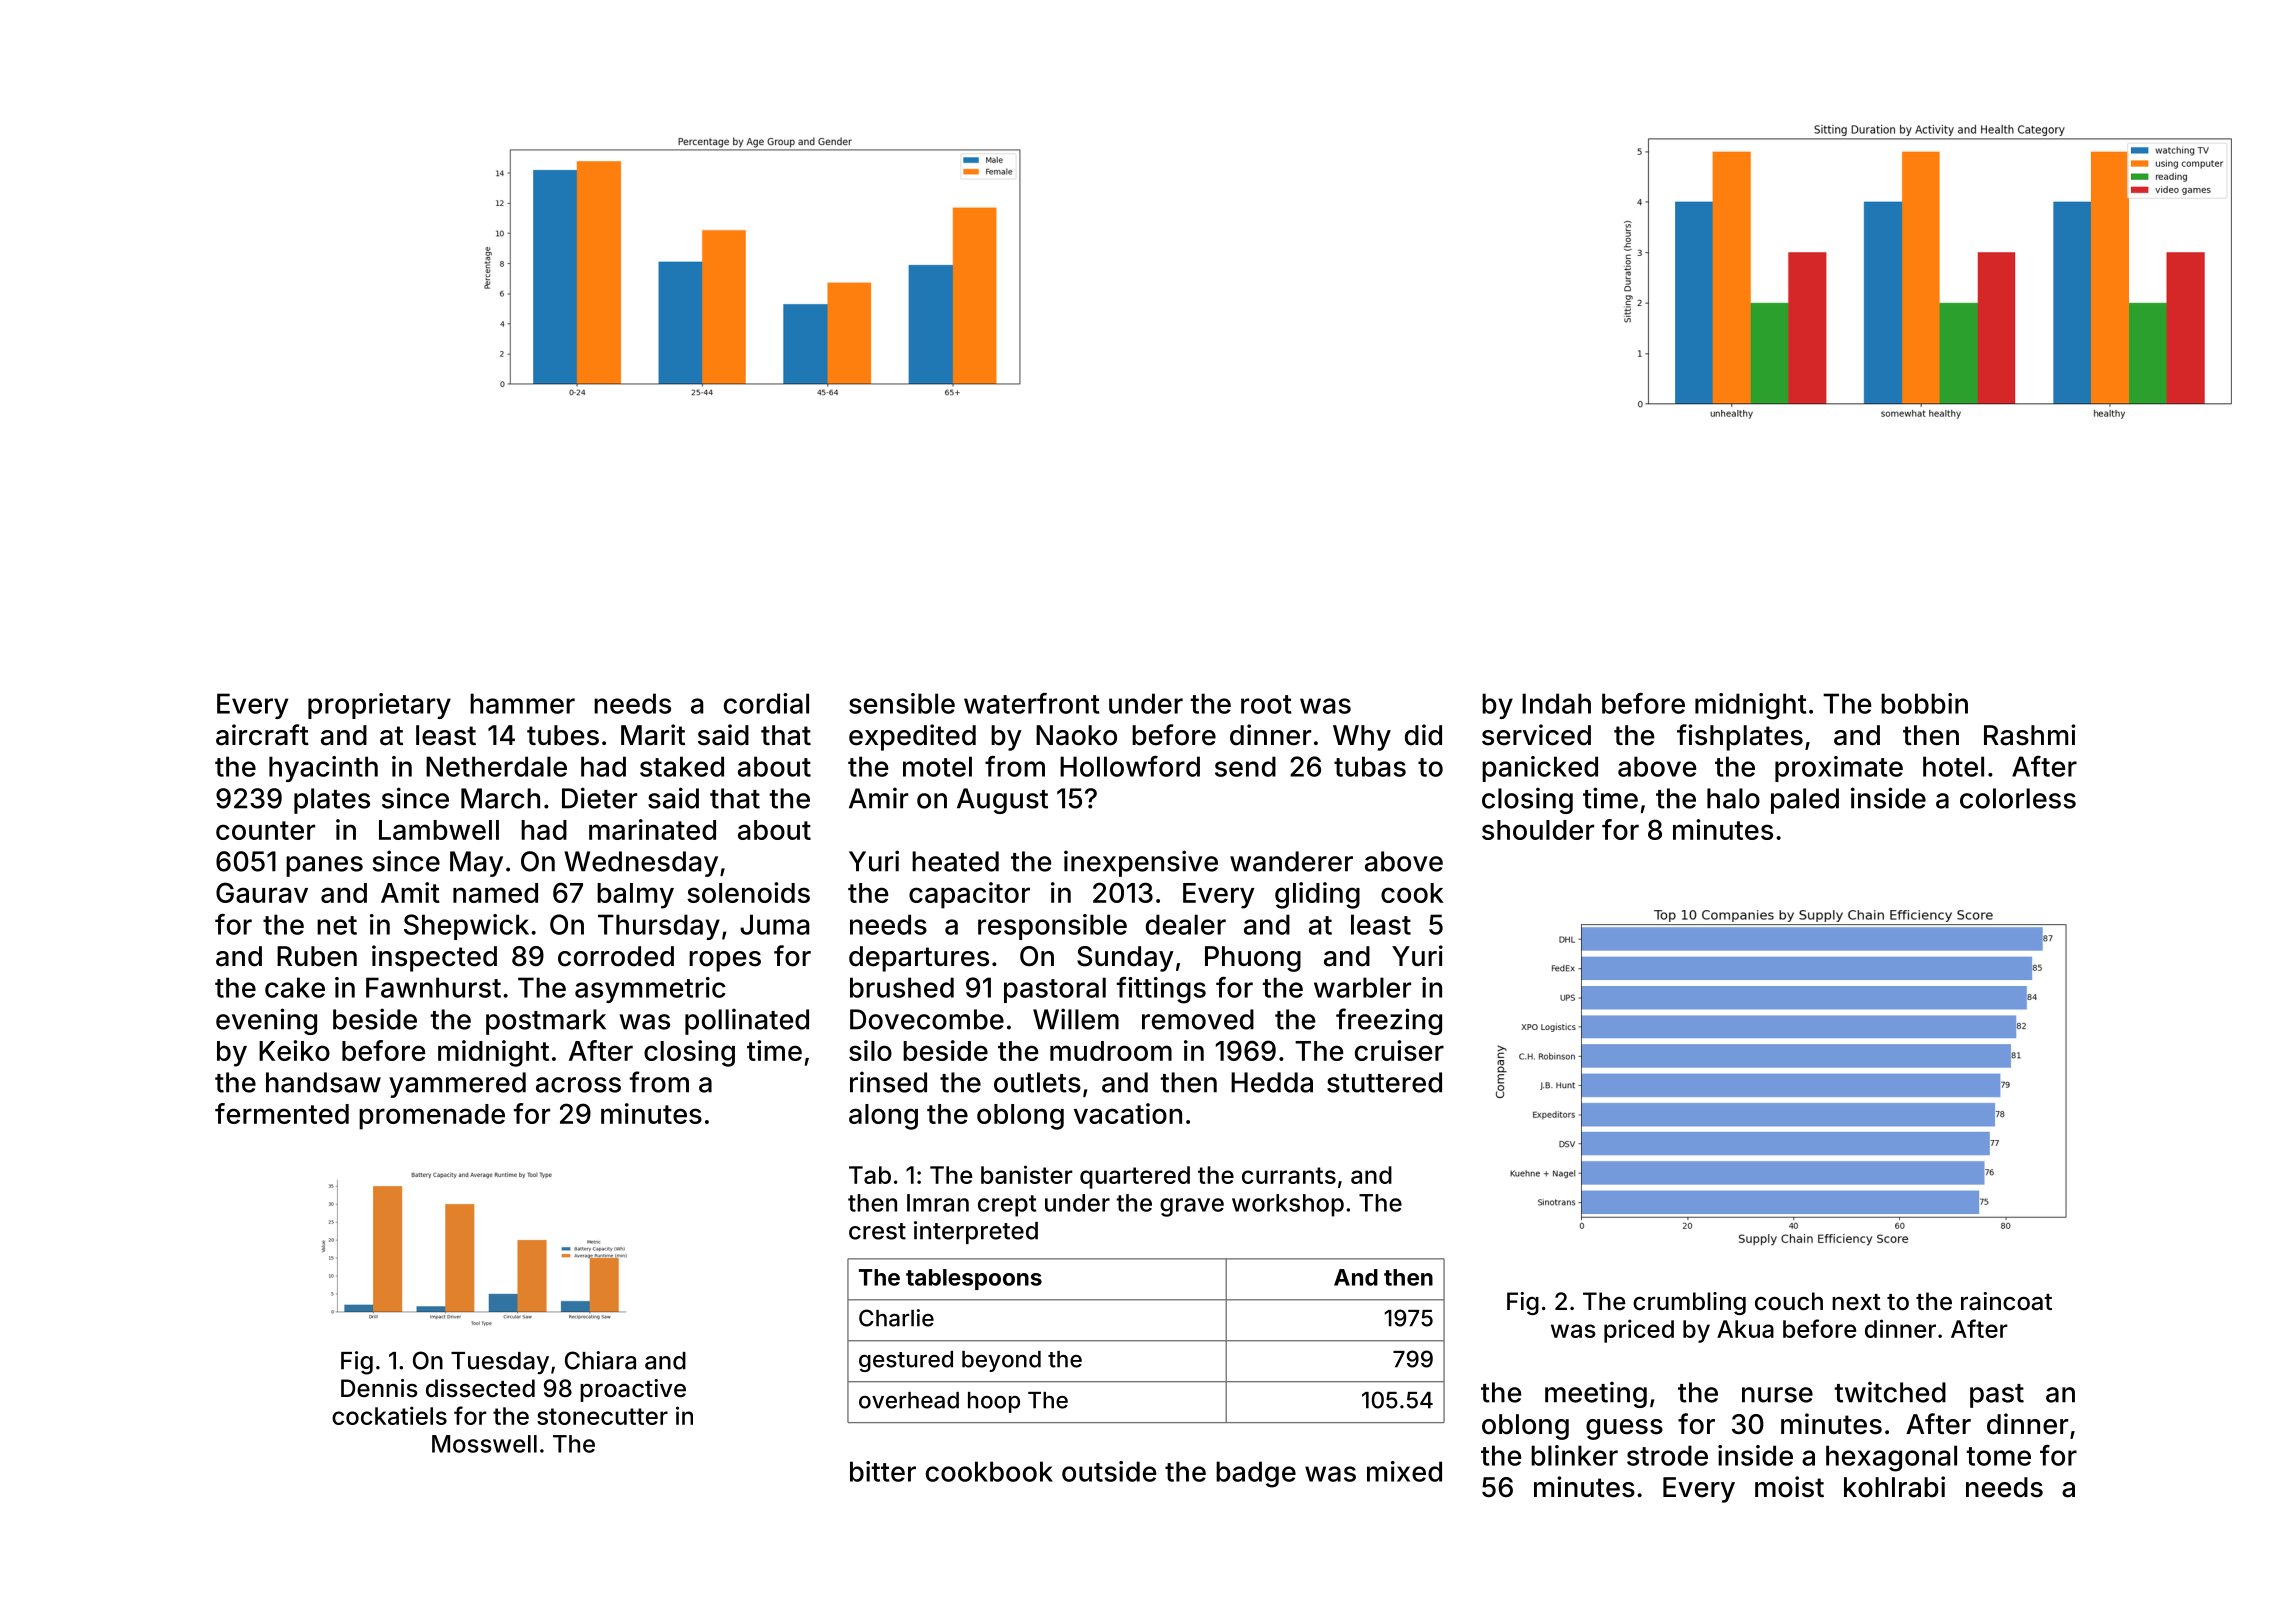 The height and width of the document is (1620, 2292). What do you see at coordinates (1389, 1021) in the document?
I see `freezing` at bounding box center [1389, 1021].
